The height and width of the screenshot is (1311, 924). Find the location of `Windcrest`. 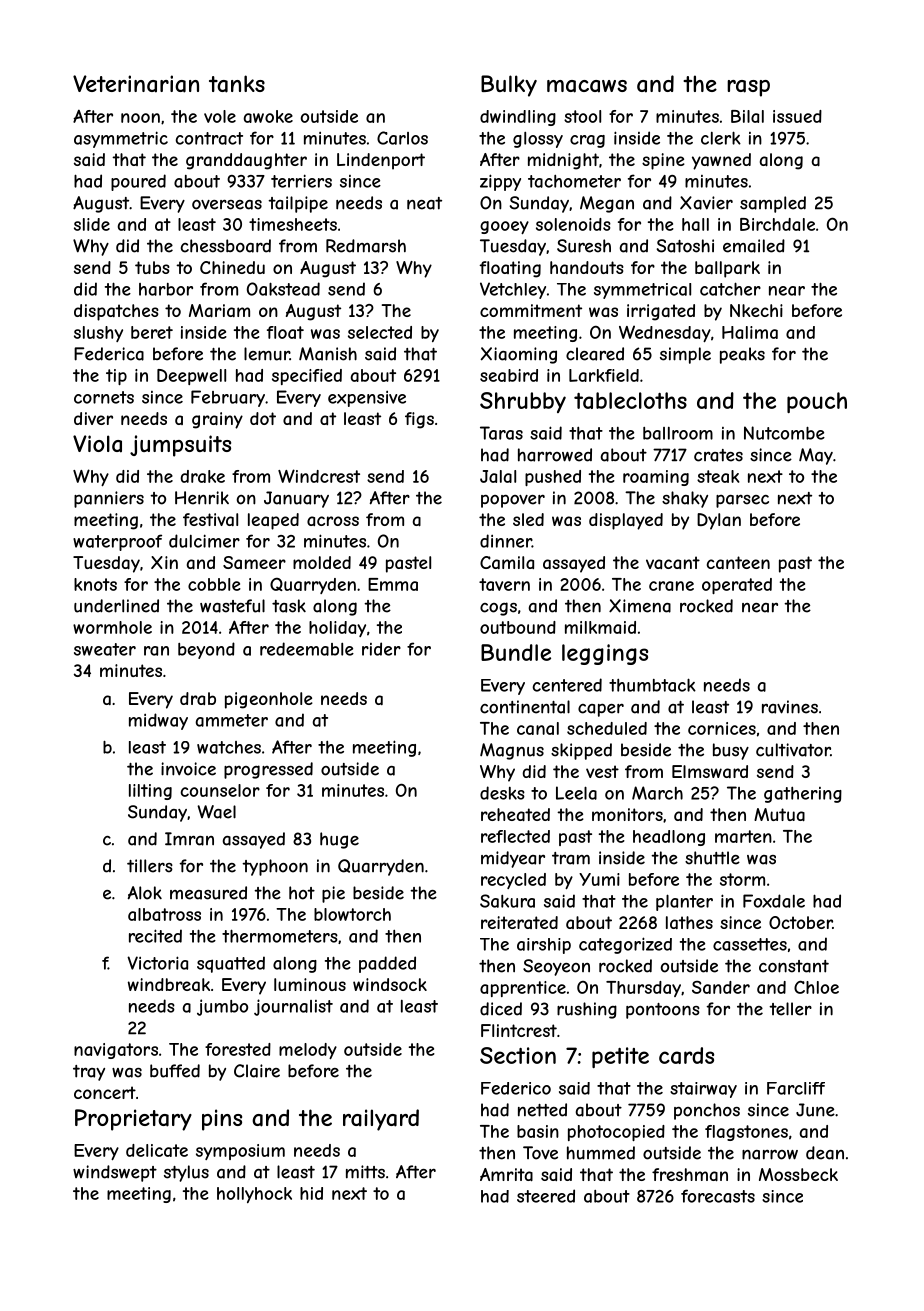

Windcrest is located at coordinates (319, 476).
